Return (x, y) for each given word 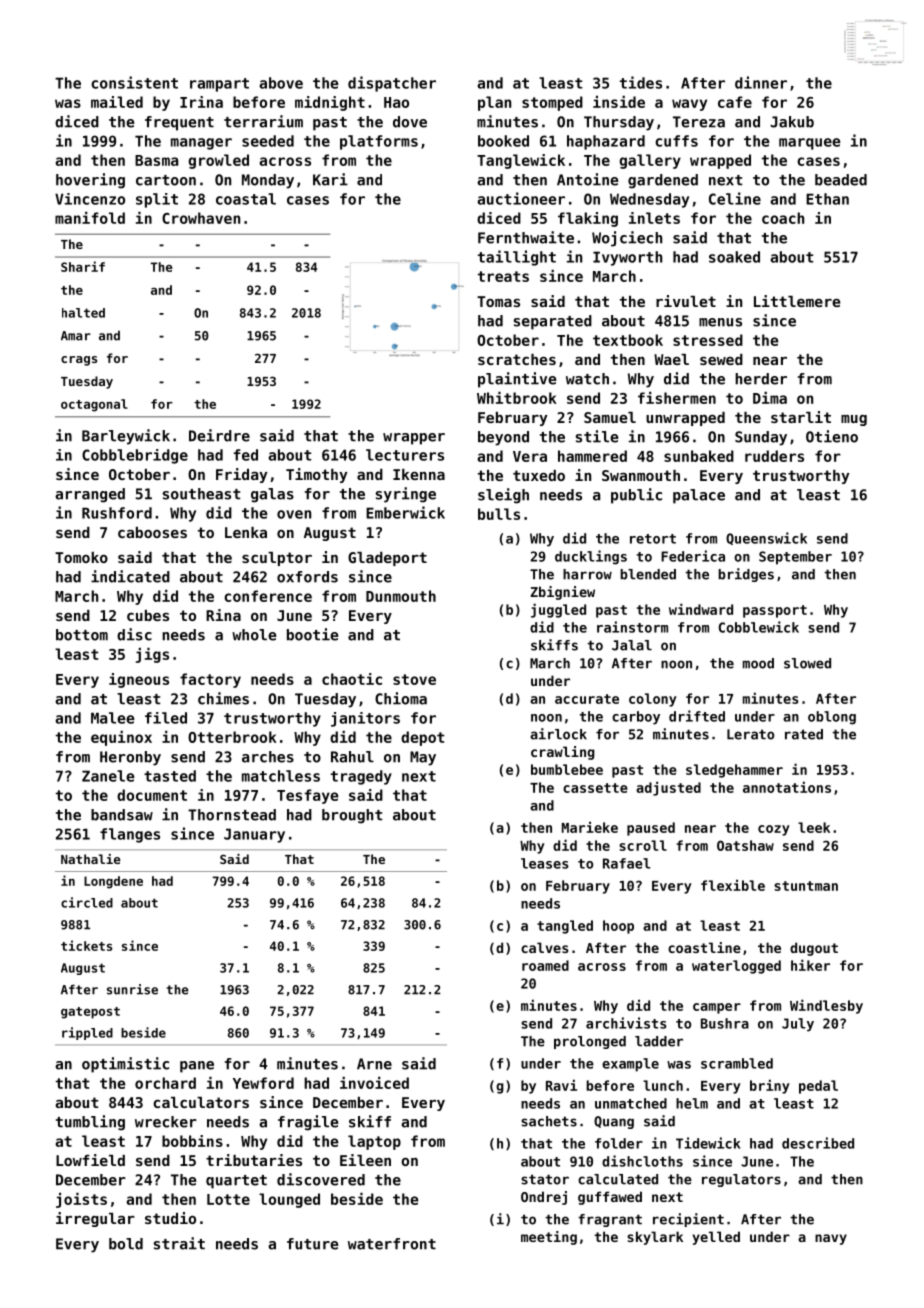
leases (545, 863)
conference (268, 596)
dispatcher (392, 84)
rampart (219, 85)
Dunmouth (401, 596)
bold (126, 1244)
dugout (814, 949)
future (313, 1244)
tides (641, 82)
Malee (113, 718)
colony (653, 700)
